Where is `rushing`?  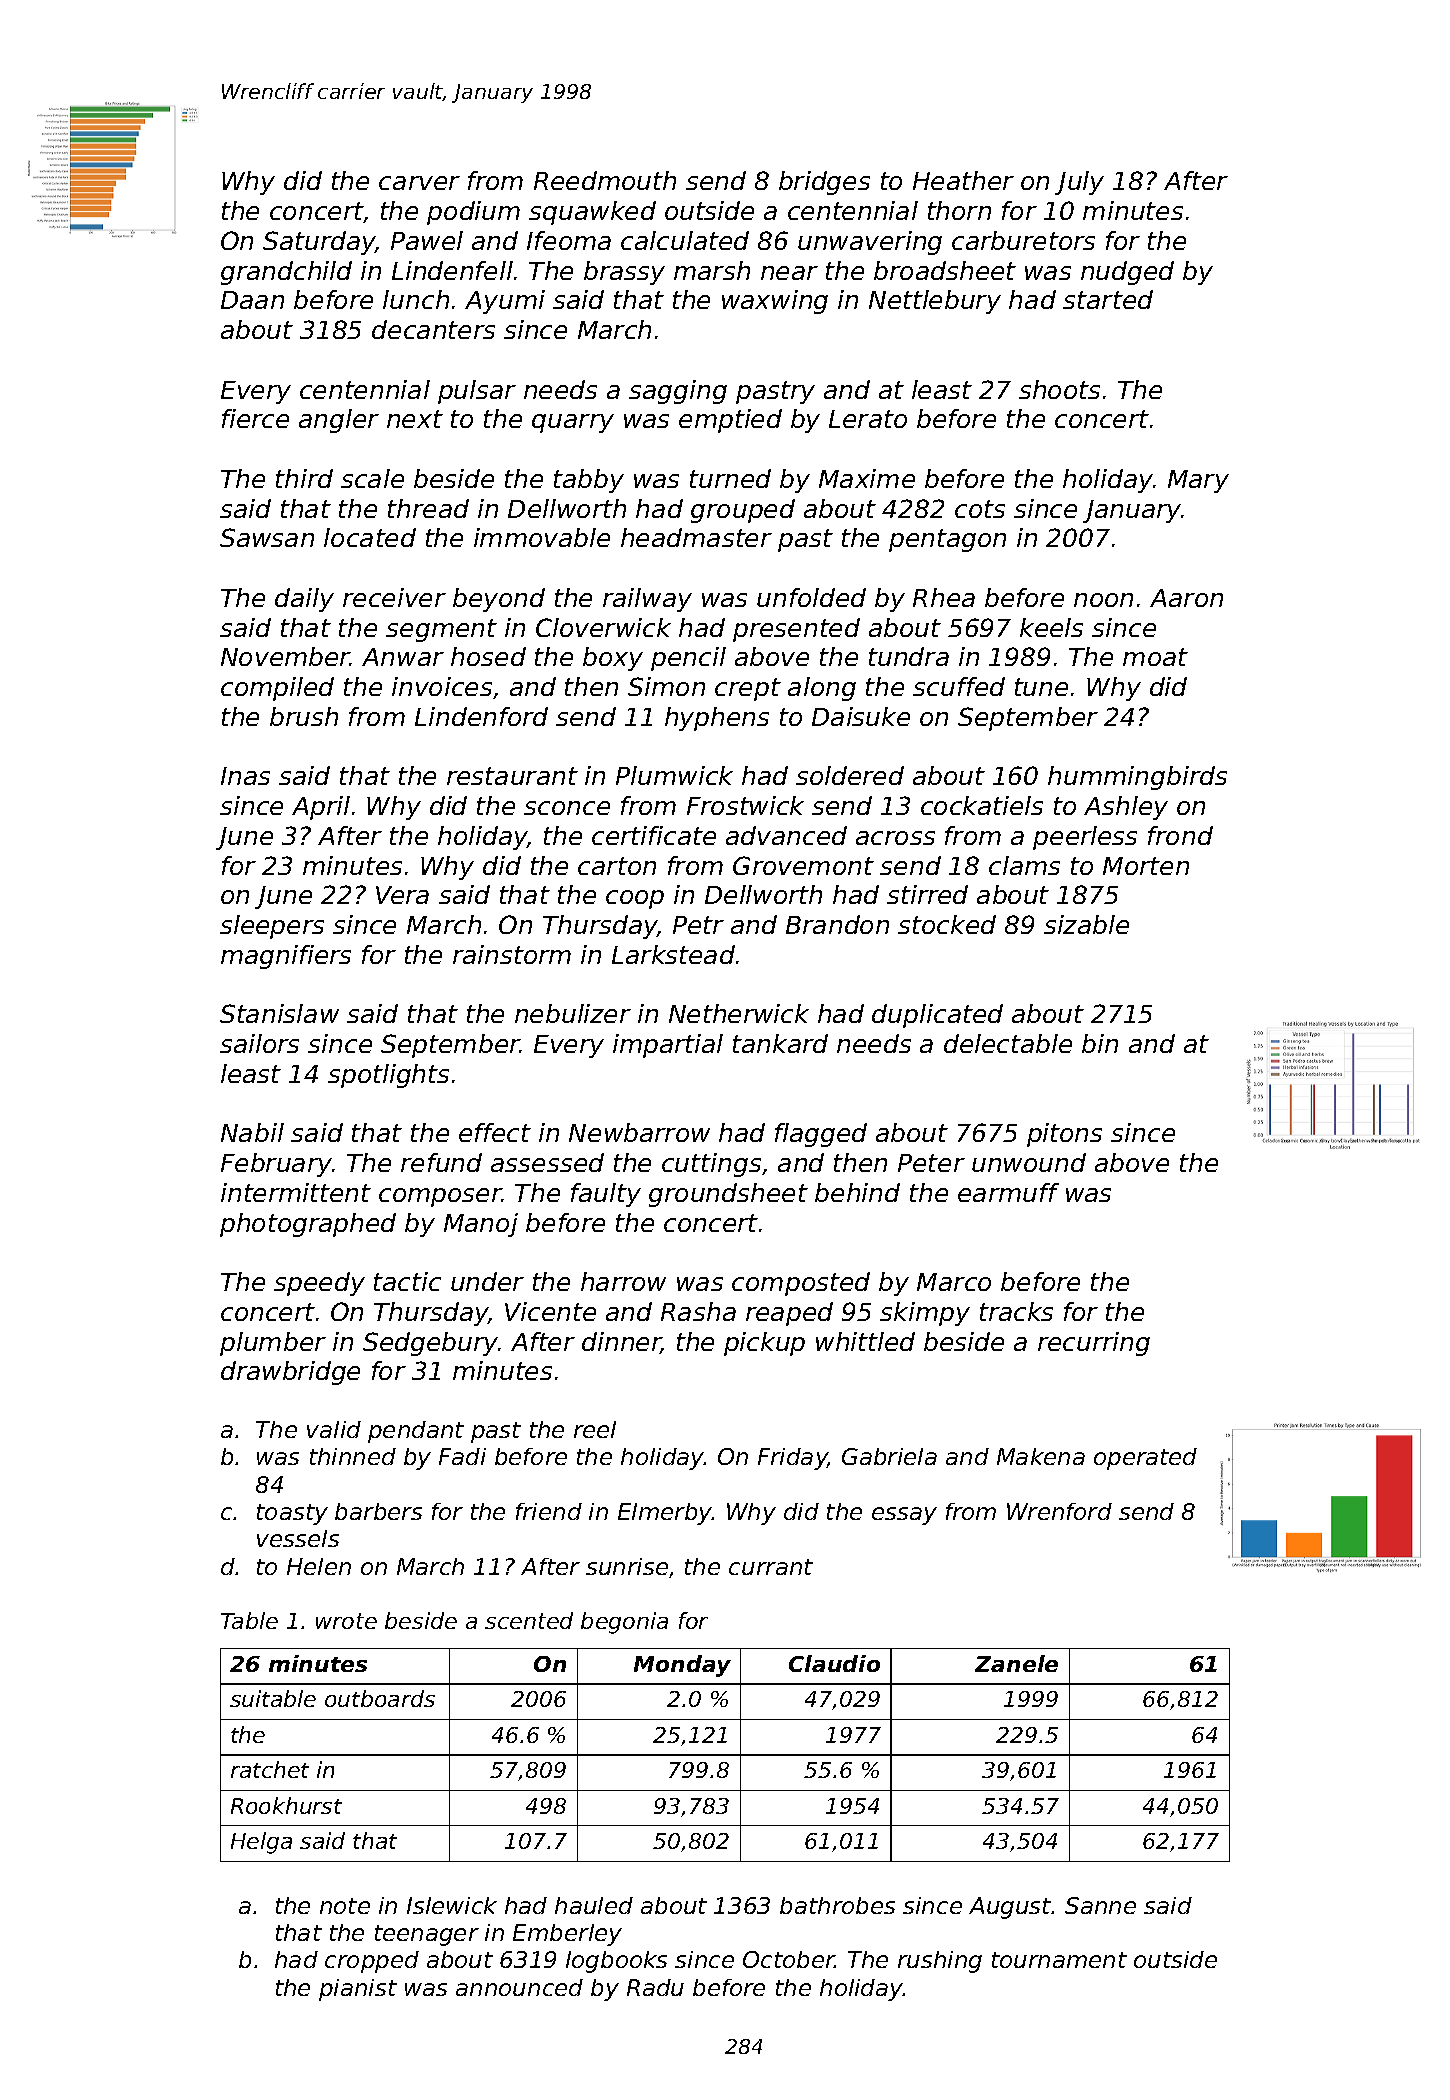
rushing is located at coordinates (940, 1962).
